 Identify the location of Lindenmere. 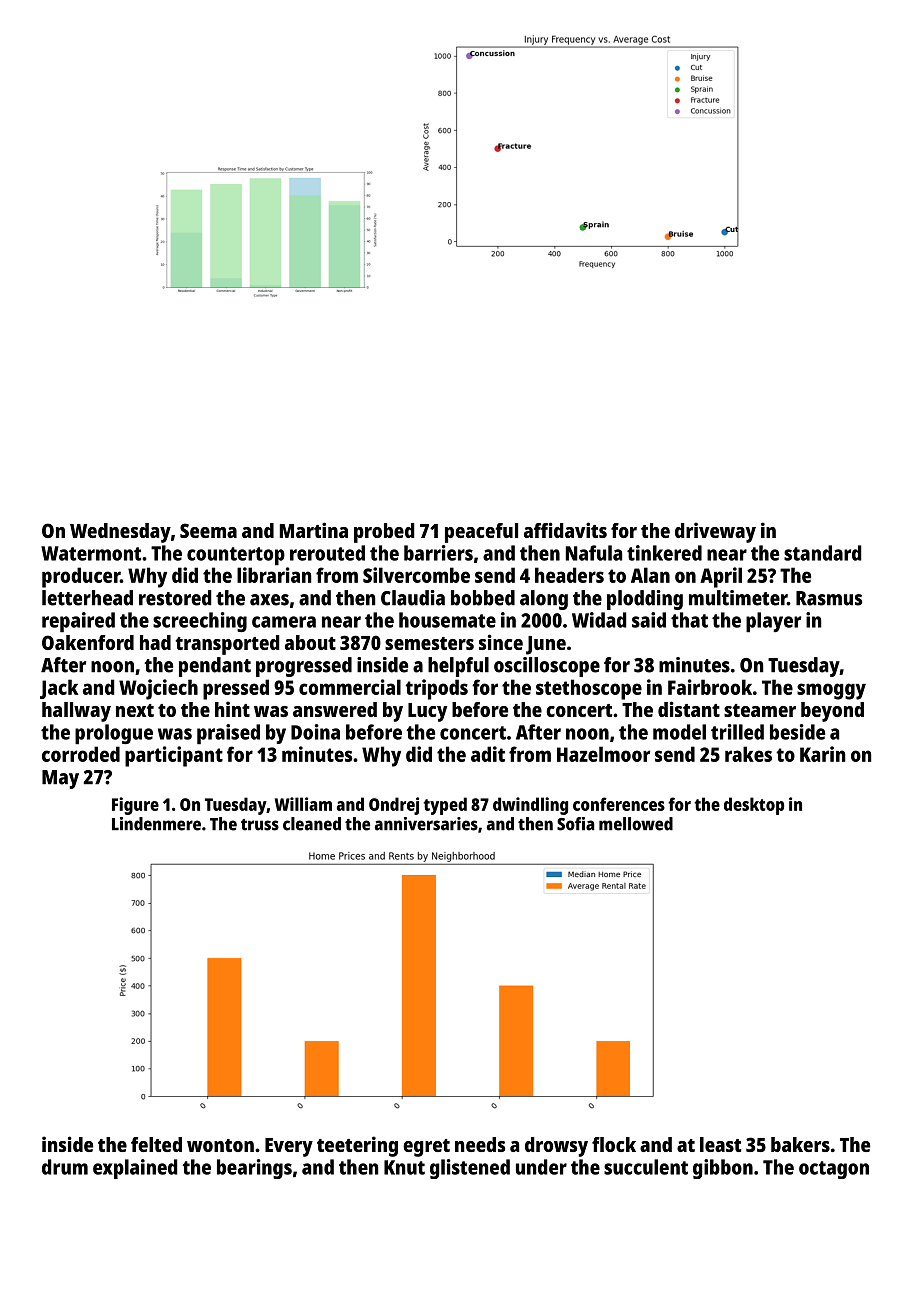
(156, 824).
